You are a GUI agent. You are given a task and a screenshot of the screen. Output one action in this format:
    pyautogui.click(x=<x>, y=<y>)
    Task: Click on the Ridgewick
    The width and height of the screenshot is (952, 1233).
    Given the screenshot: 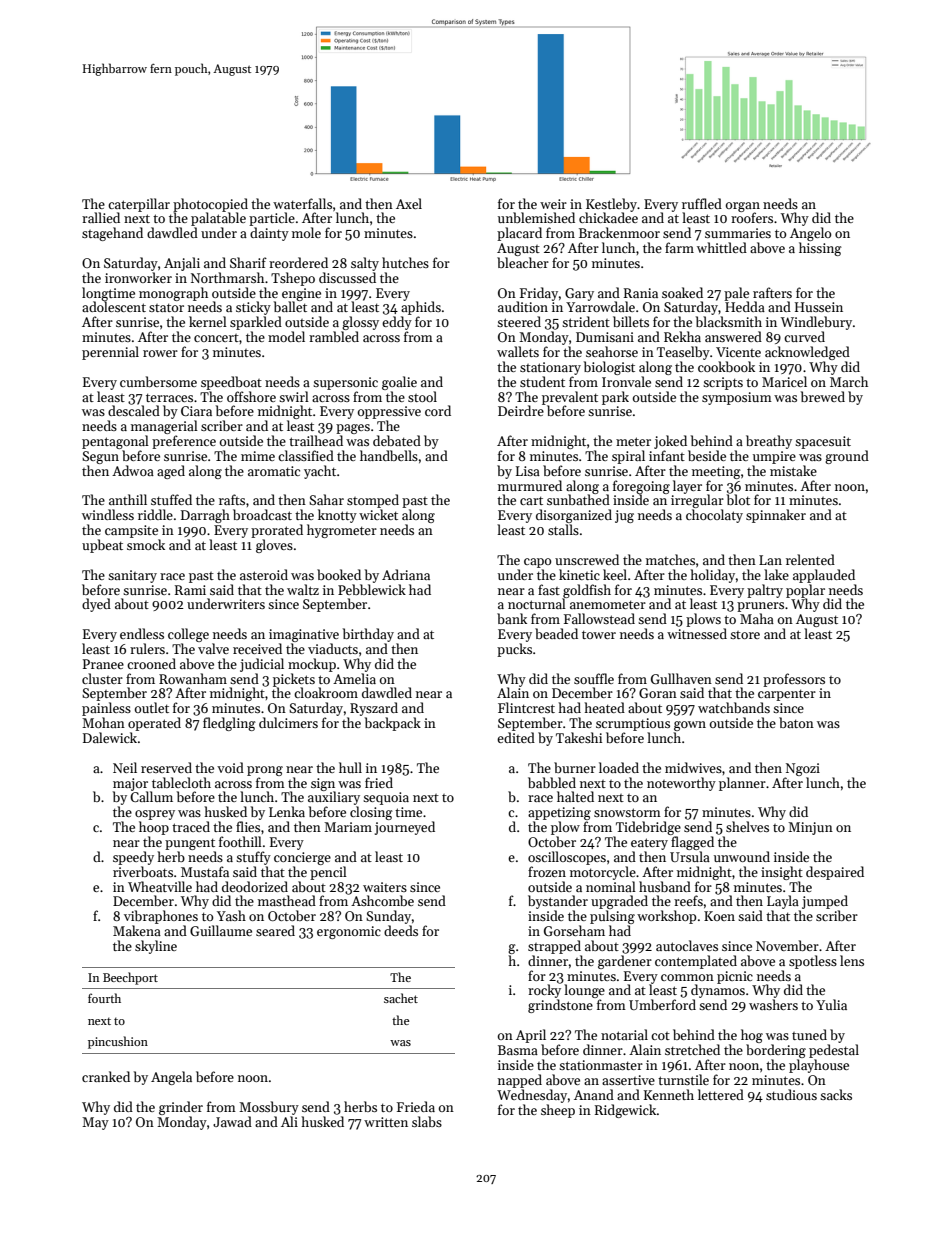 What is the action you would take?
    pyautogui.click(x=626, y=1111)
